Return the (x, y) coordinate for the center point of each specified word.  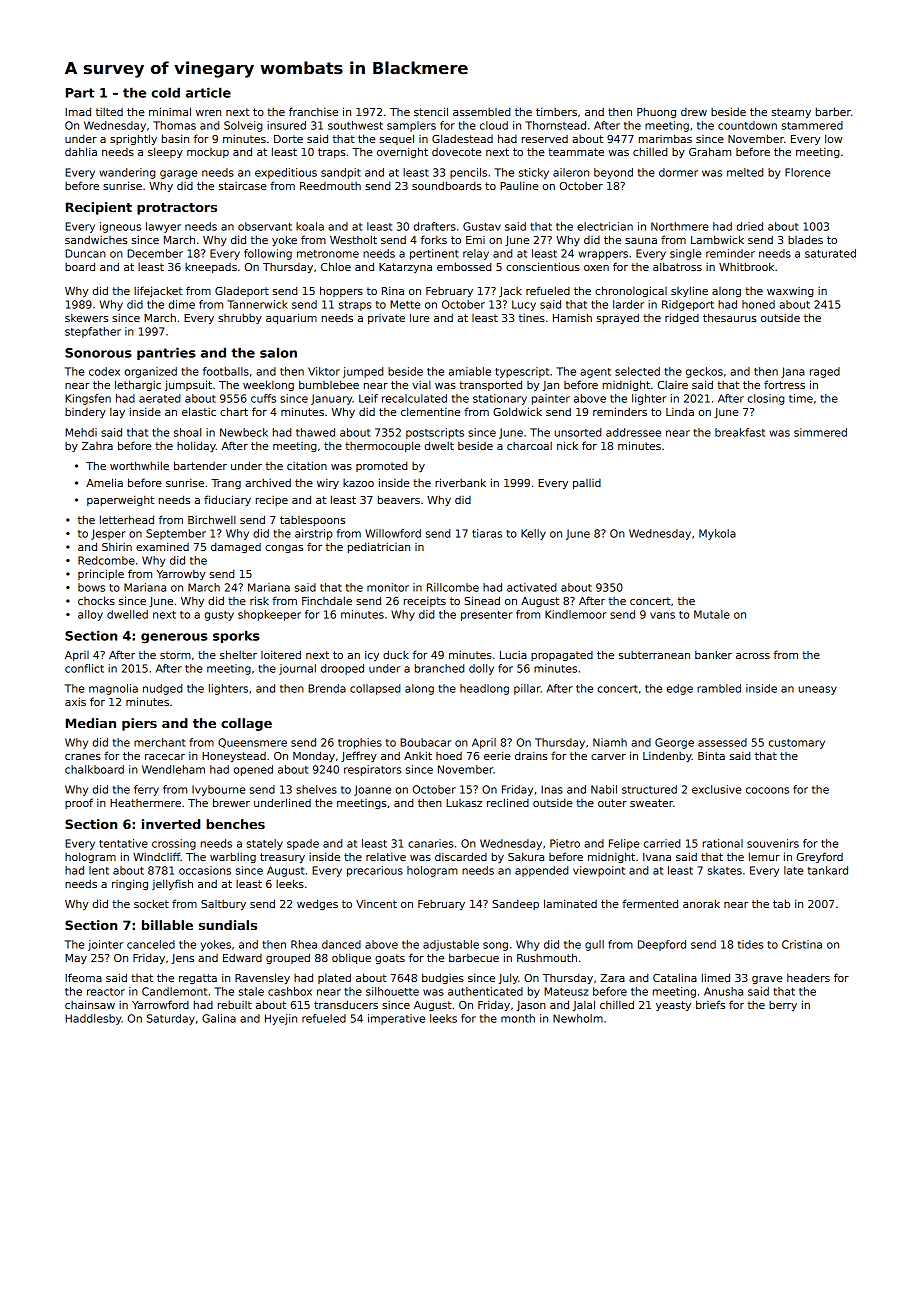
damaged (236, 547)
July (508, 978)
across (753, 656)
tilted (109, 112)
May (76, 959)
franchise (313, 111)
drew (694, 112)
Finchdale (327, 600)
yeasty (673, 1006)
